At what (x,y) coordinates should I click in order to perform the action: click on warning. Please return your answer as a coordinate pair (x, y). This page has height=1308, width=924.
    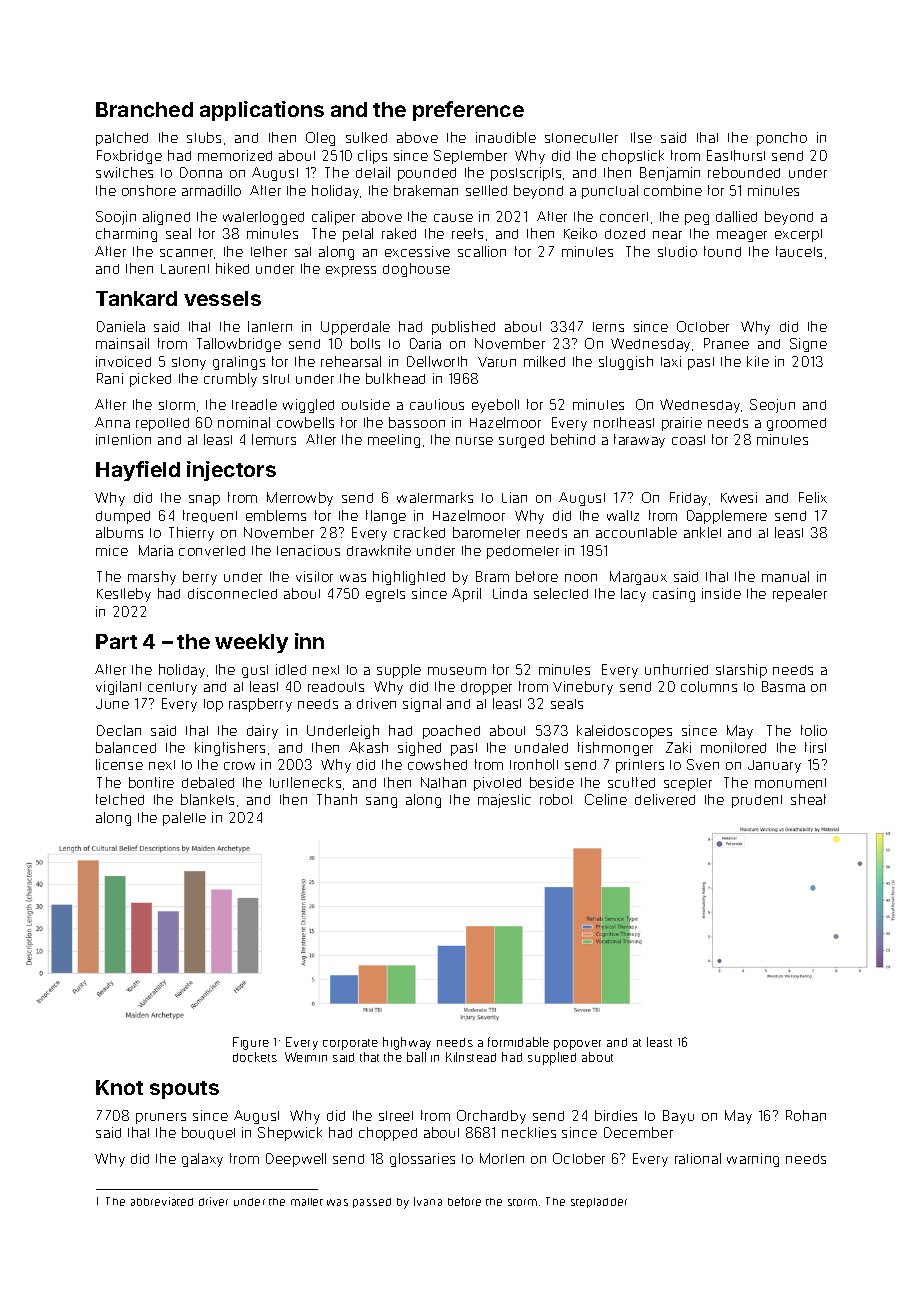
    Looking at the image, I should click on (753, 1160).
